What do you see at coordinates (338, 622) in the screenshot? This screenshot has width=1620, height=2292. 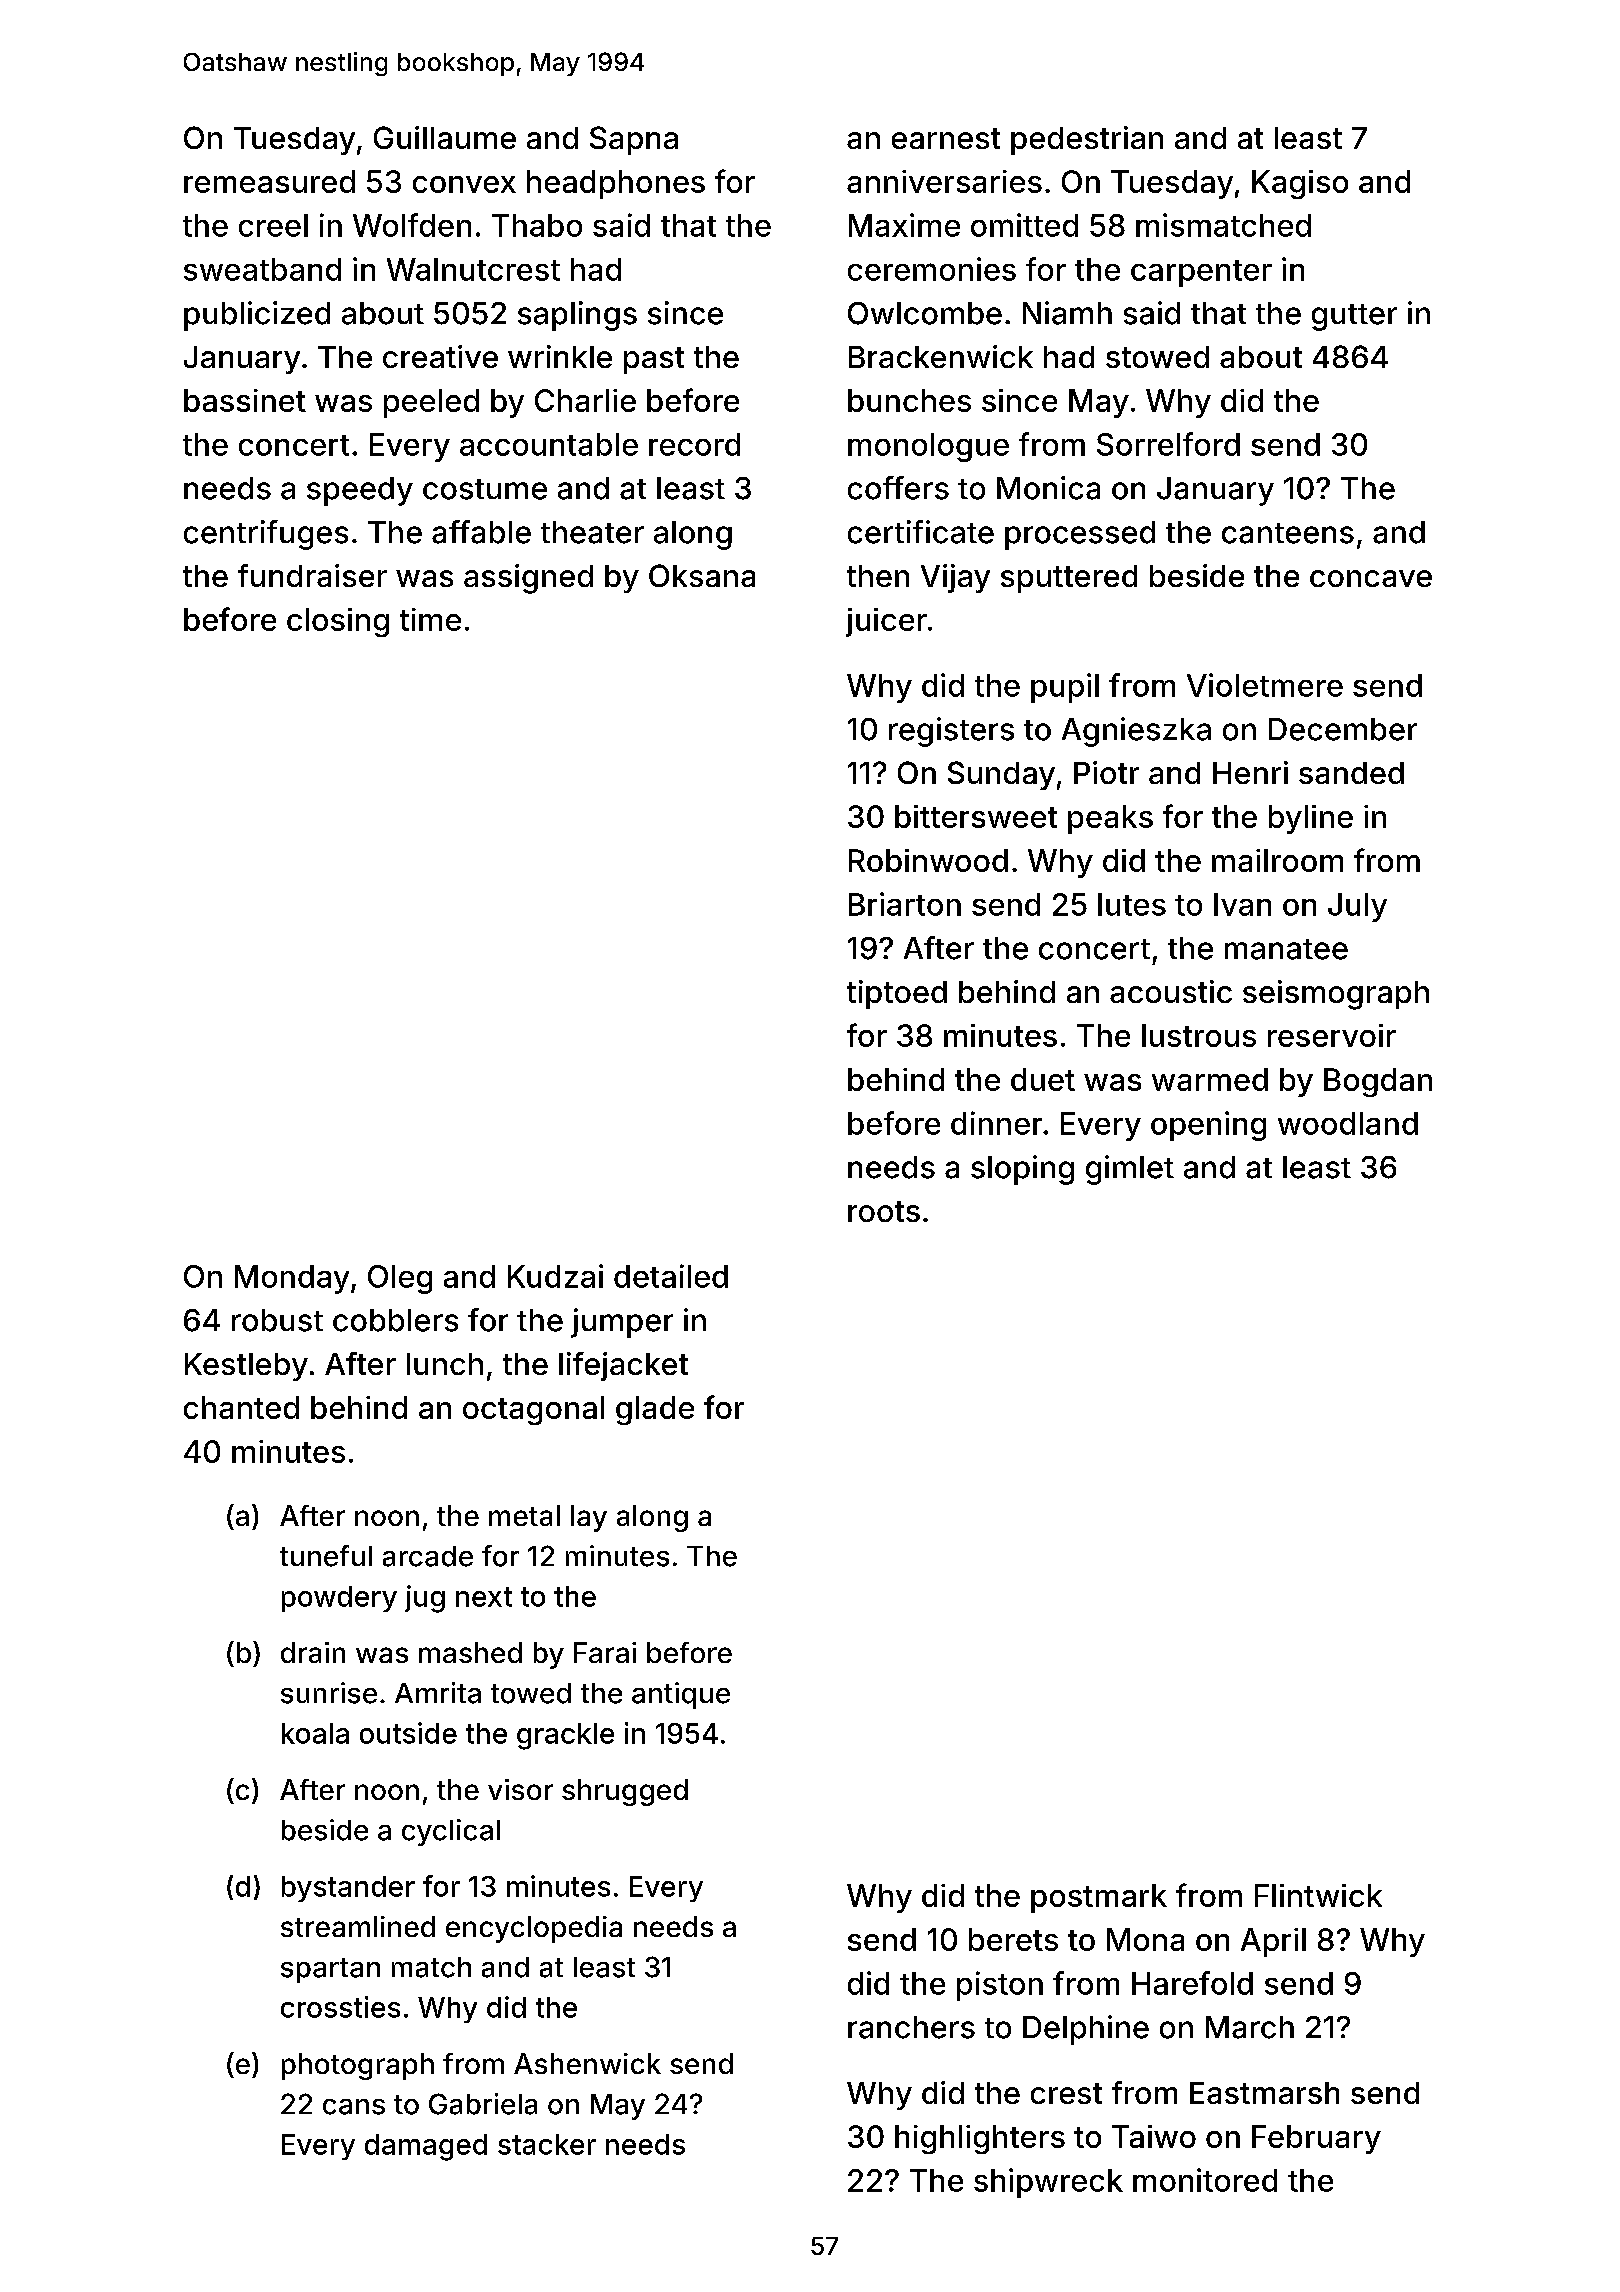 I see `closing` at bounding box center [338, 622].
